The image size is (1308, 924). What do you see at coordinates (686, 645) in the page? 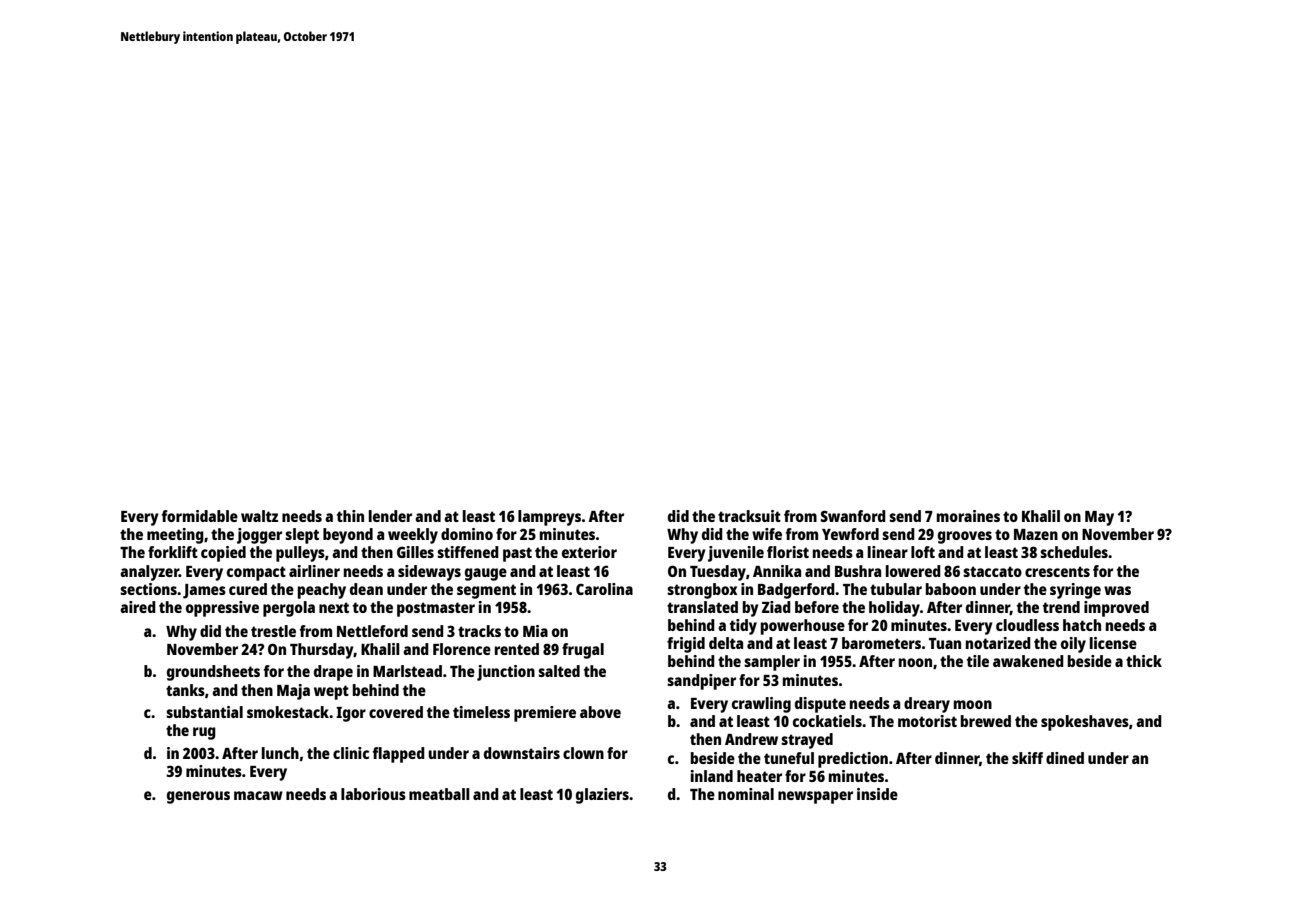
I see `frigid` at bounding box center [686, 645].
